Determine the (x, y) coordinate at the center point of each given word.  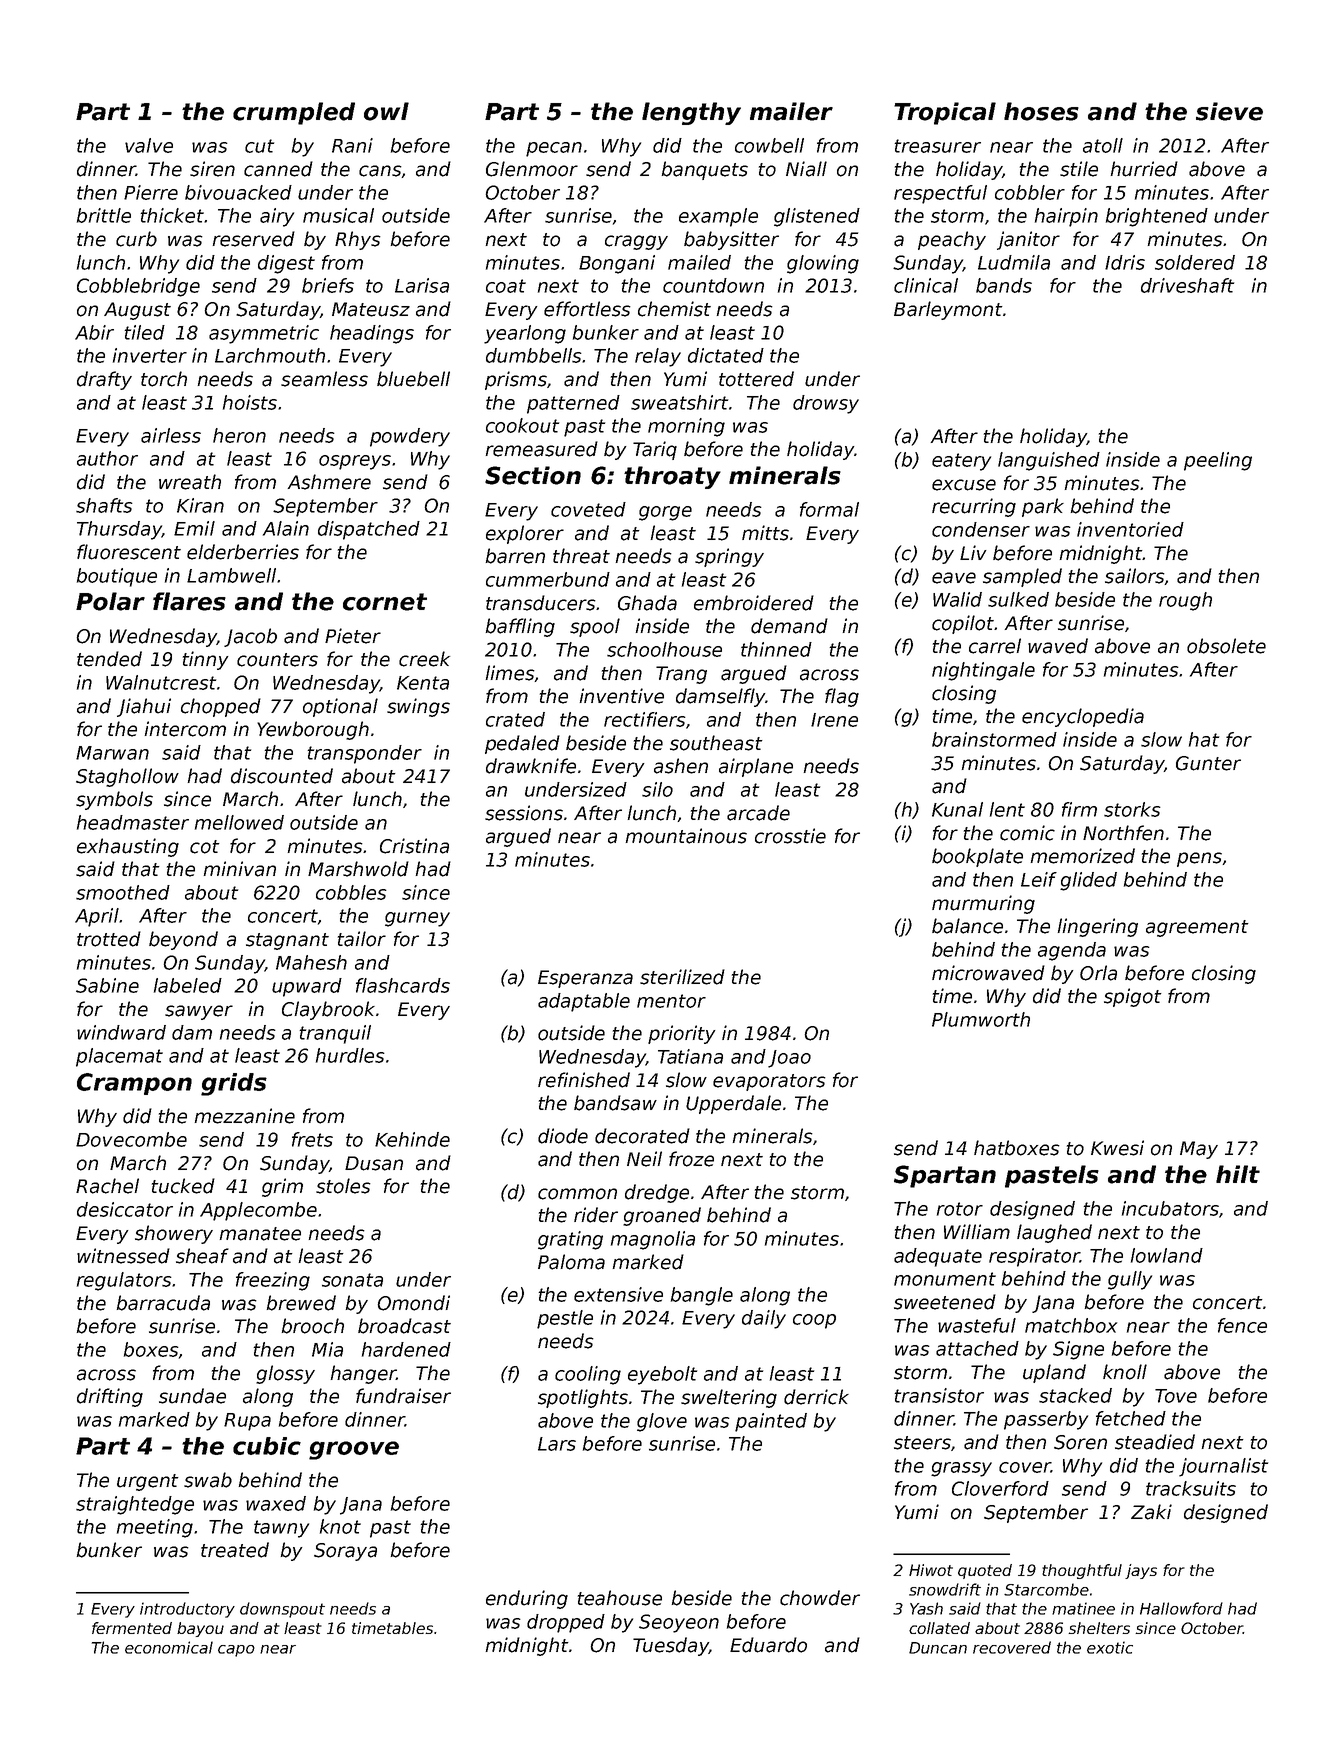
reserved (254, 239)
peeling (1218, 461)
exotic (1110, 1647)
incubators (1170, 1208)
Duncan (938, 1648)
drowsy (826, 404)
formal (829, 509)
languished (1049, 461)
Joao (789, 1059)
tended (109, 659)
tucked (183, 1186)
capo (236, 1651)
